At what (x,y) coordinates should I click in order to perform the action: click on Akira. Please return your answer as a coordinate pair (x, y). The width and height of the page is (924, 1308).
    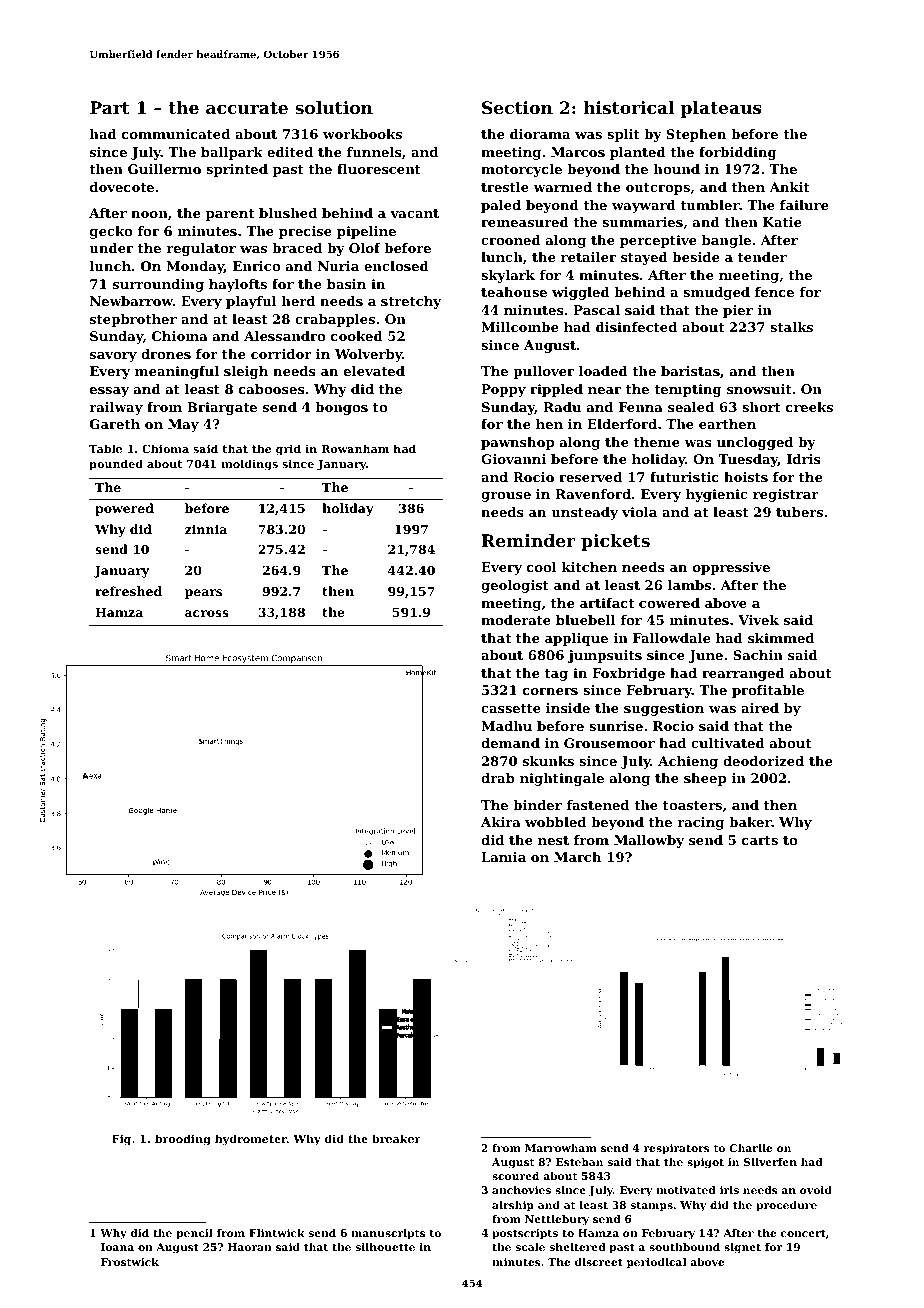
    Looking at the image, I should click on (501, 822).
